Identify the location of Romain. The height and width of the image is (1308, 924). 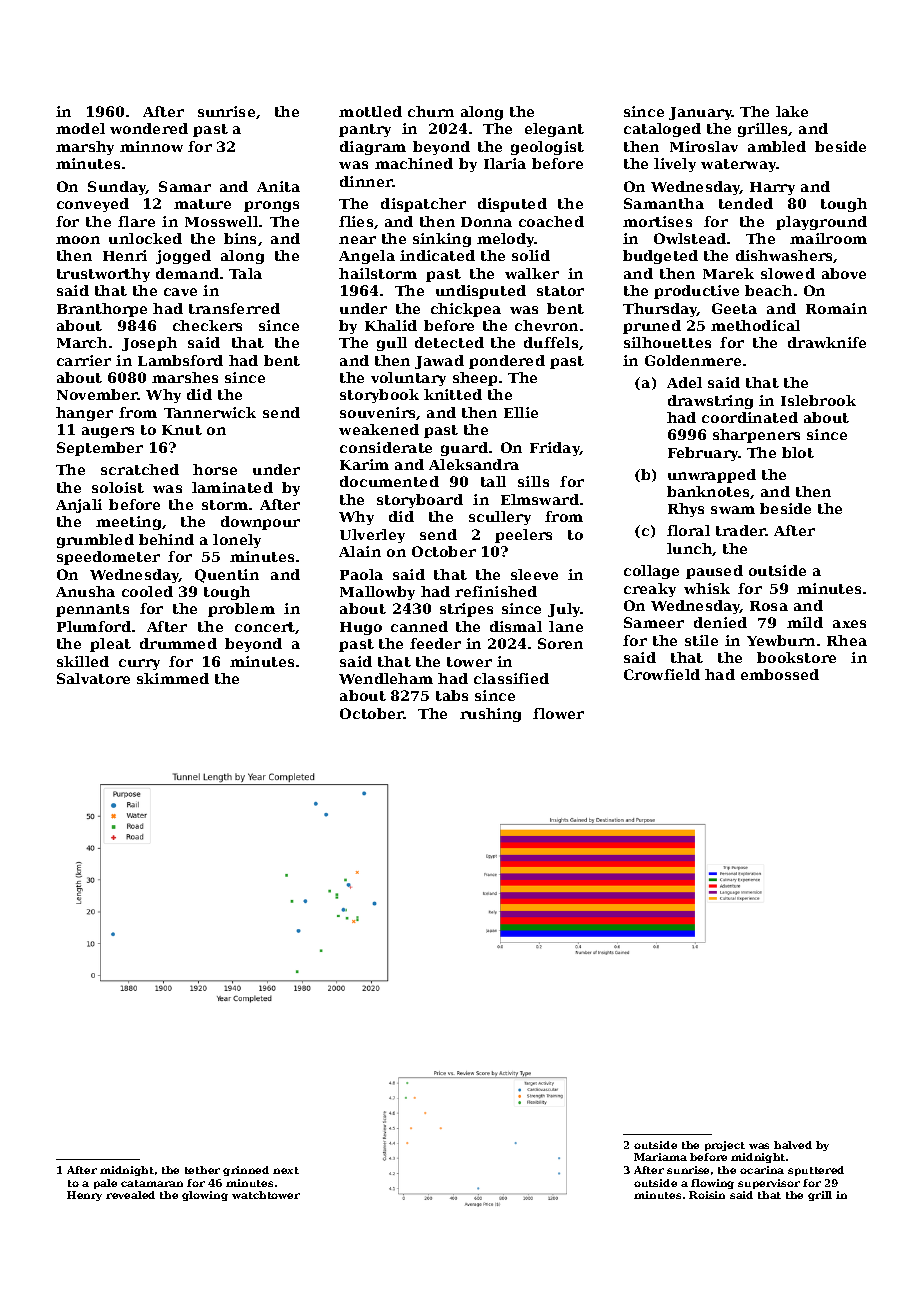
(836, 308).
